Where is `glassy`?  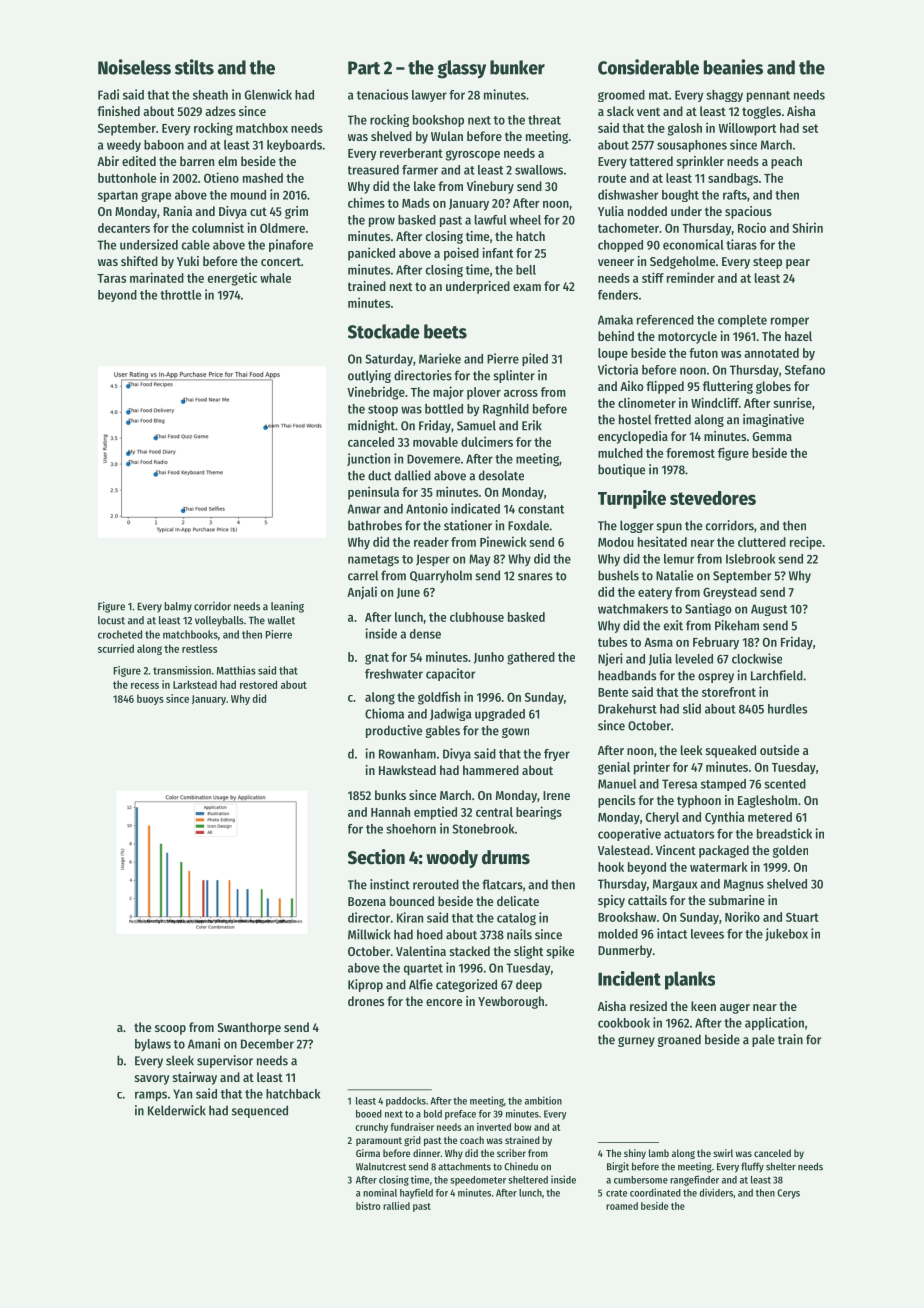
glassy is located at coordinates (461, 69).
